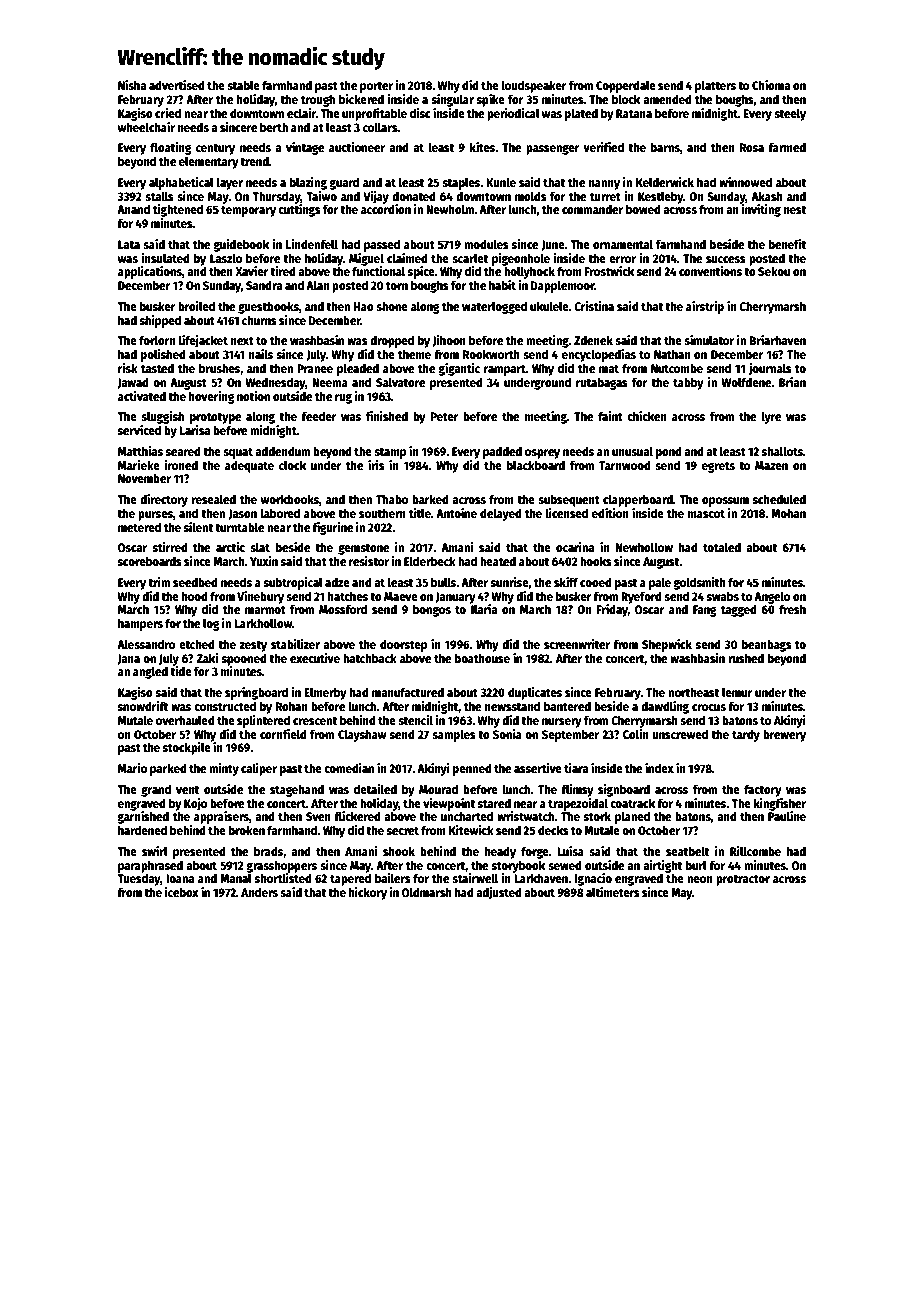 The height and width of the document is (1308, 924). I want to click on Nisha, so click(132, 85).
